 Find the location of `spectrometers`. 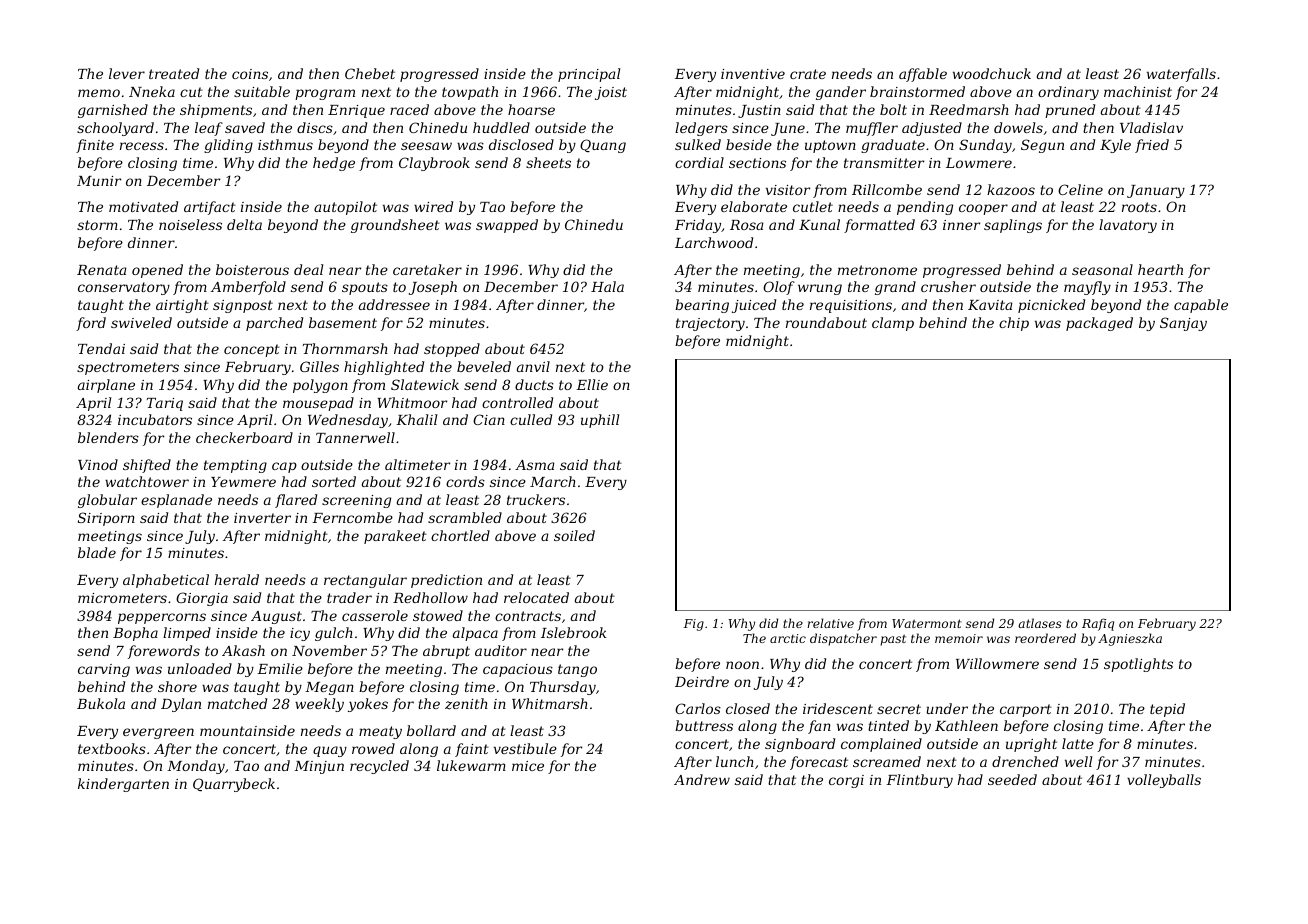

spectrometers is located at coordinates (128, 368).
